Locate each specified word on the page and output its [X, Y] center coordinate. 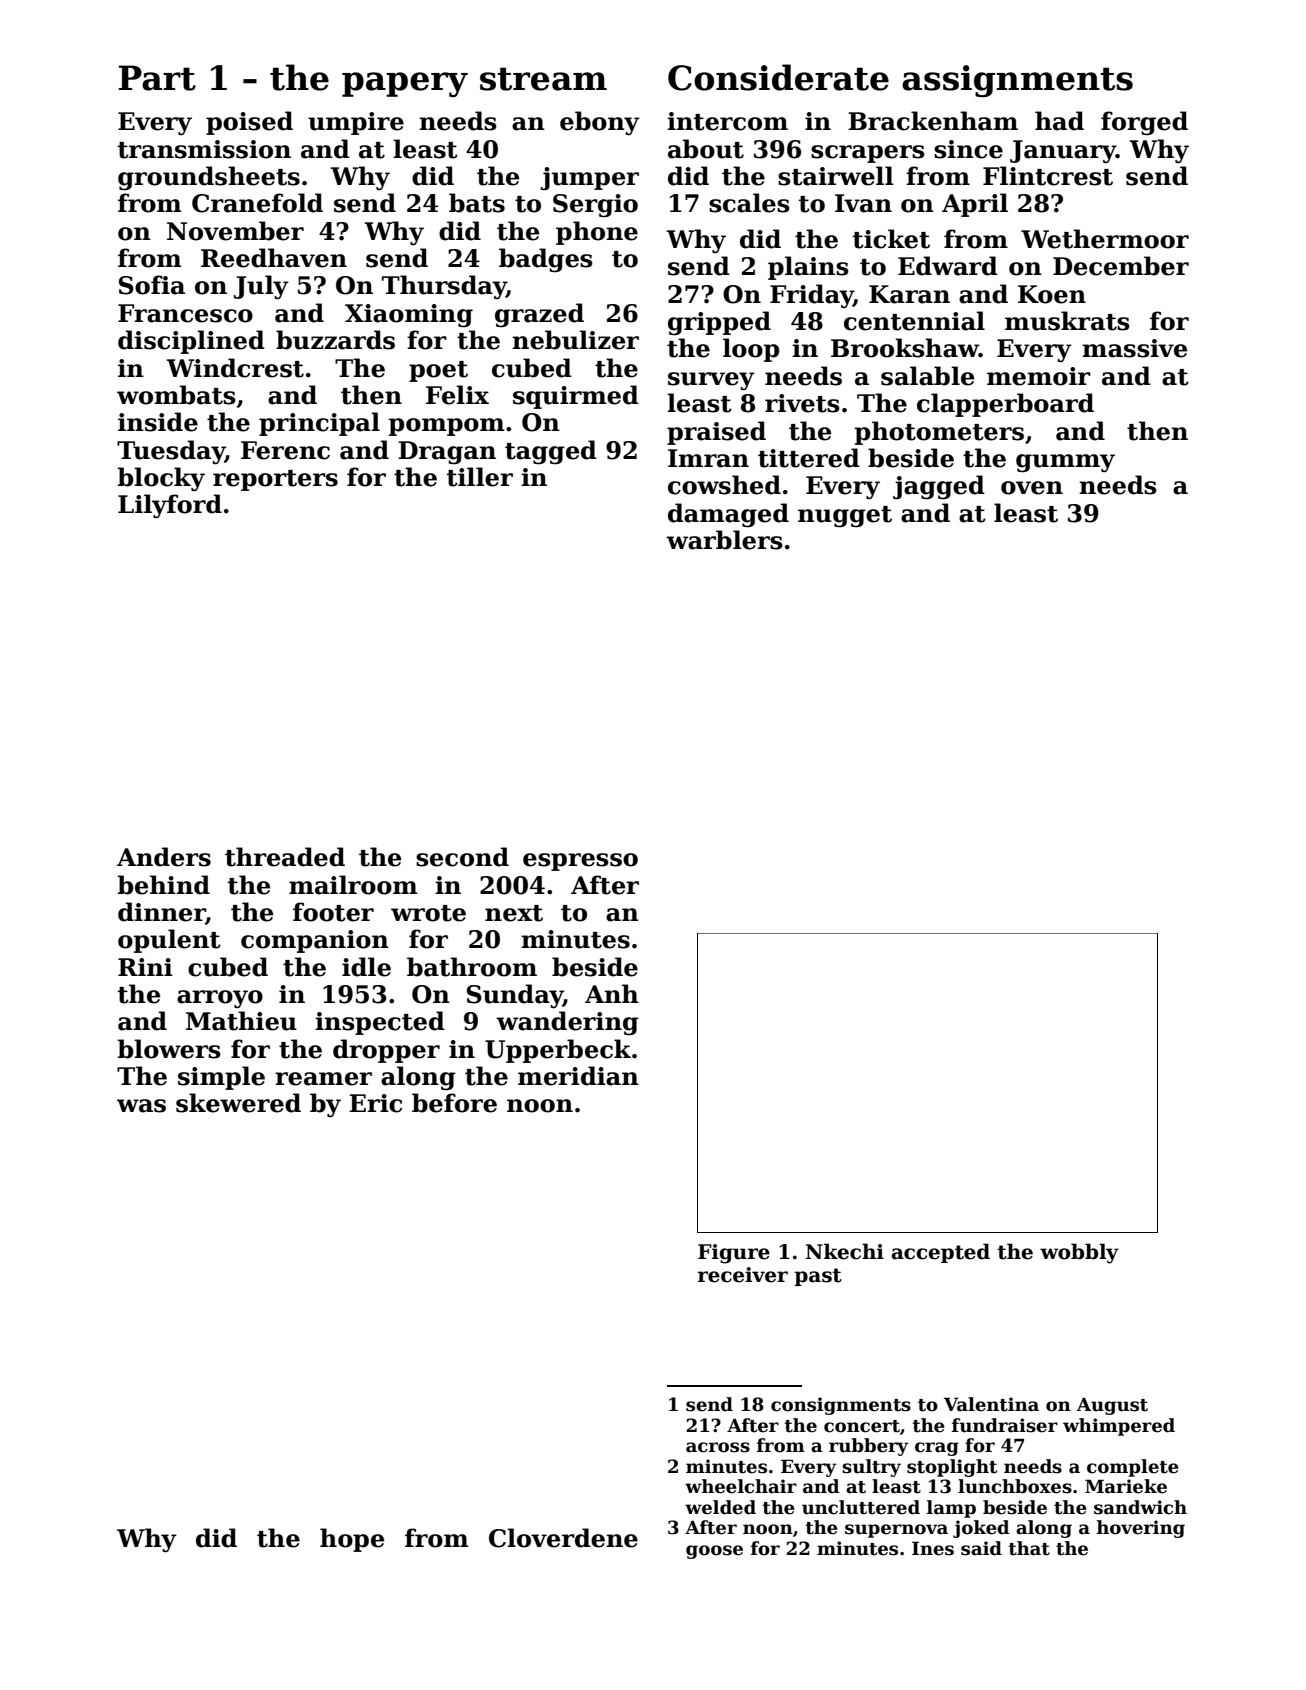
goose [714, 1552]
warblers [724, 540]
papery [405, 85]
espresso [580, 862]
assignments [1017, 81]
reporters [275, 480]
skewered [238, 1103]
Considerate [778, 77]
